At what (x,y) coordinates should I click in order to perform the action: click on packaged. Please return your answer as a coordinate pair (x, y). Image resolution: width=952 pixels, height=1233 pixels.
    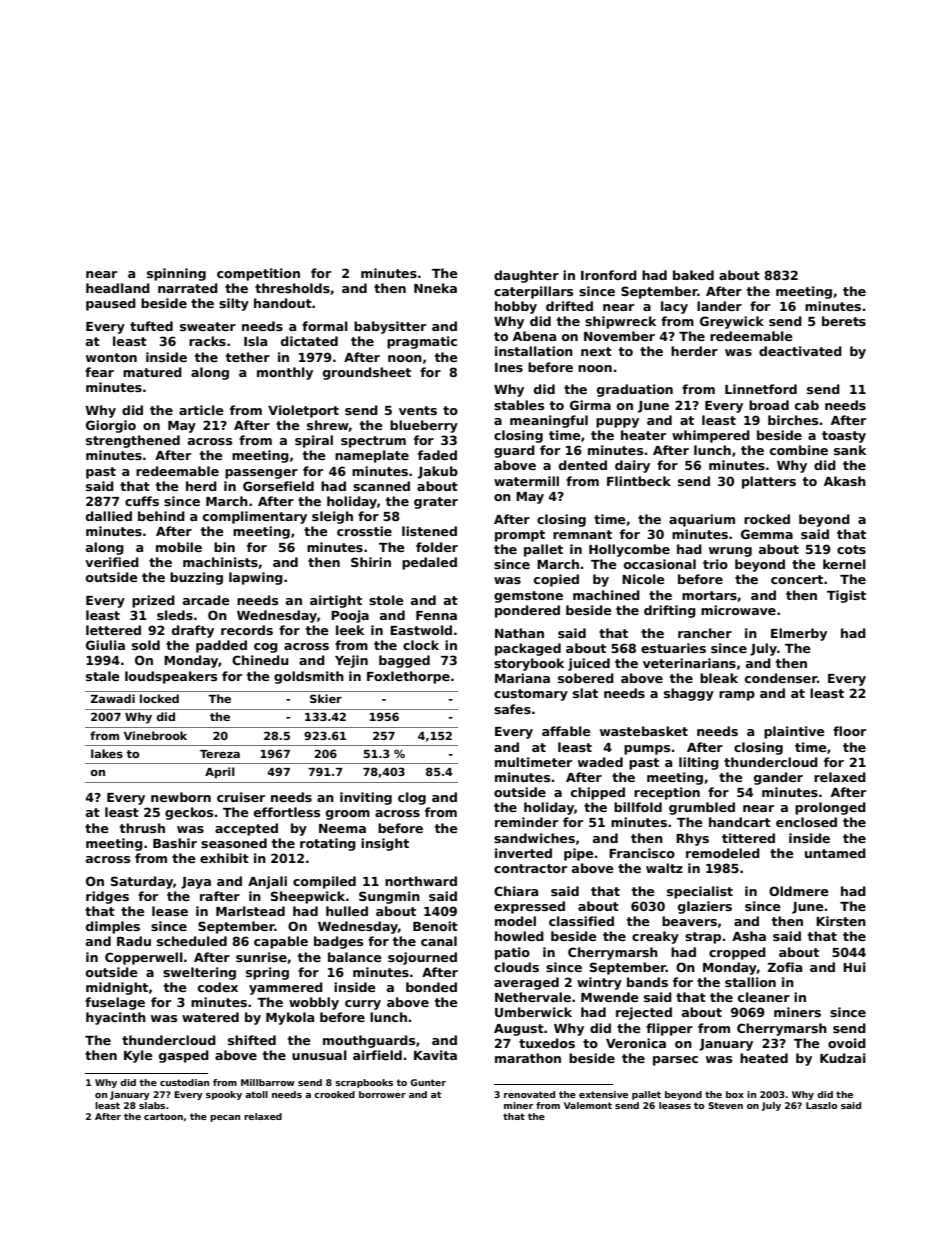
    Looking at the image, I should click on (528, 649).
